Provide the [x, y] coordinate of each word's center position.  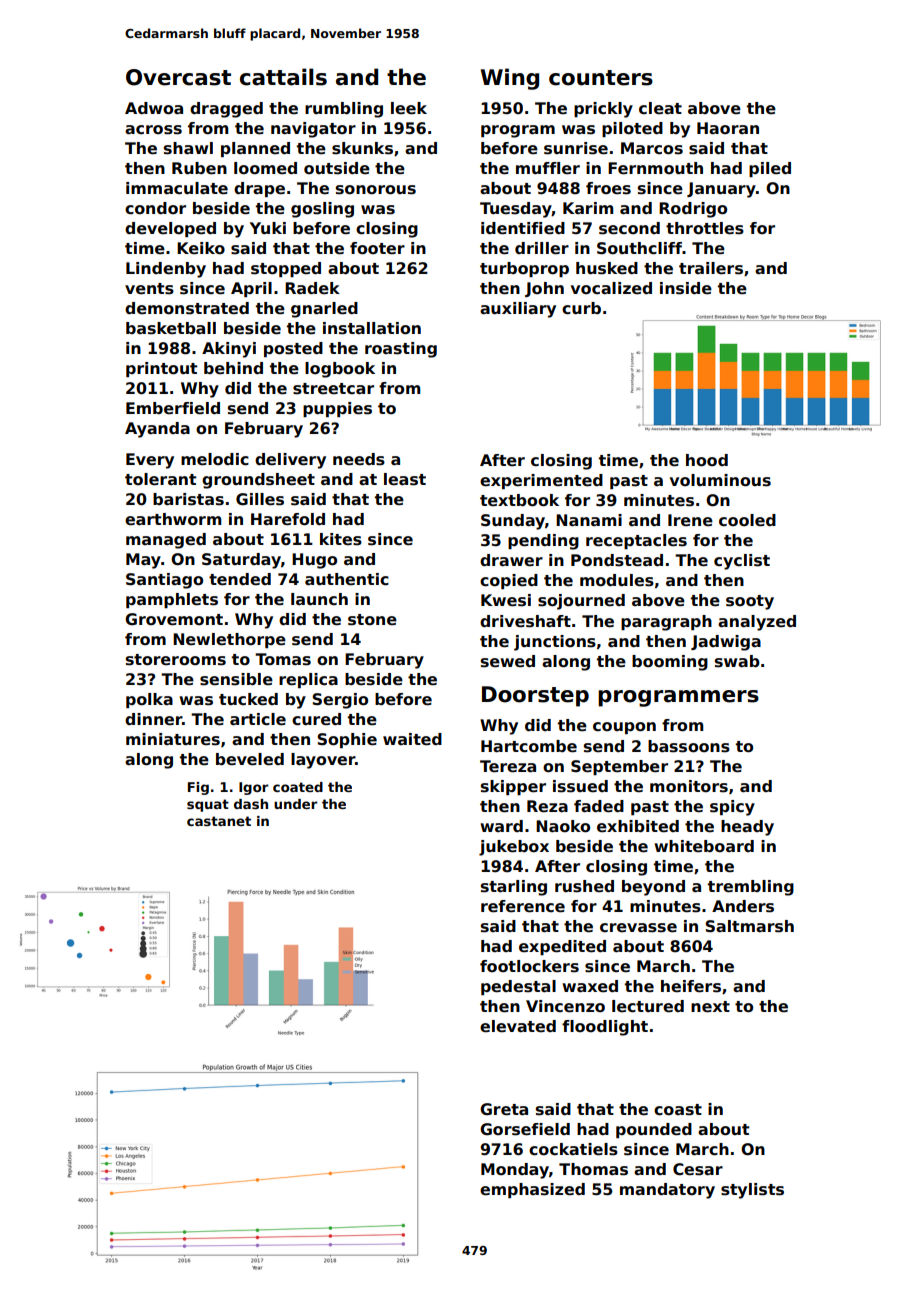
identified [523, 228]
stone [372, 620]
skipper [513, 787]
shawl [188, 148]
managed [166, 541]
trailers [711, 268]
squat [208, 805]
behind [233, 368]
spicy [732, 808]
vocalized [611, 288]
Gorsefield [525, 1129]
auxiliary [518, 310]
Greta [504, 1109]
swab [737, 661]
